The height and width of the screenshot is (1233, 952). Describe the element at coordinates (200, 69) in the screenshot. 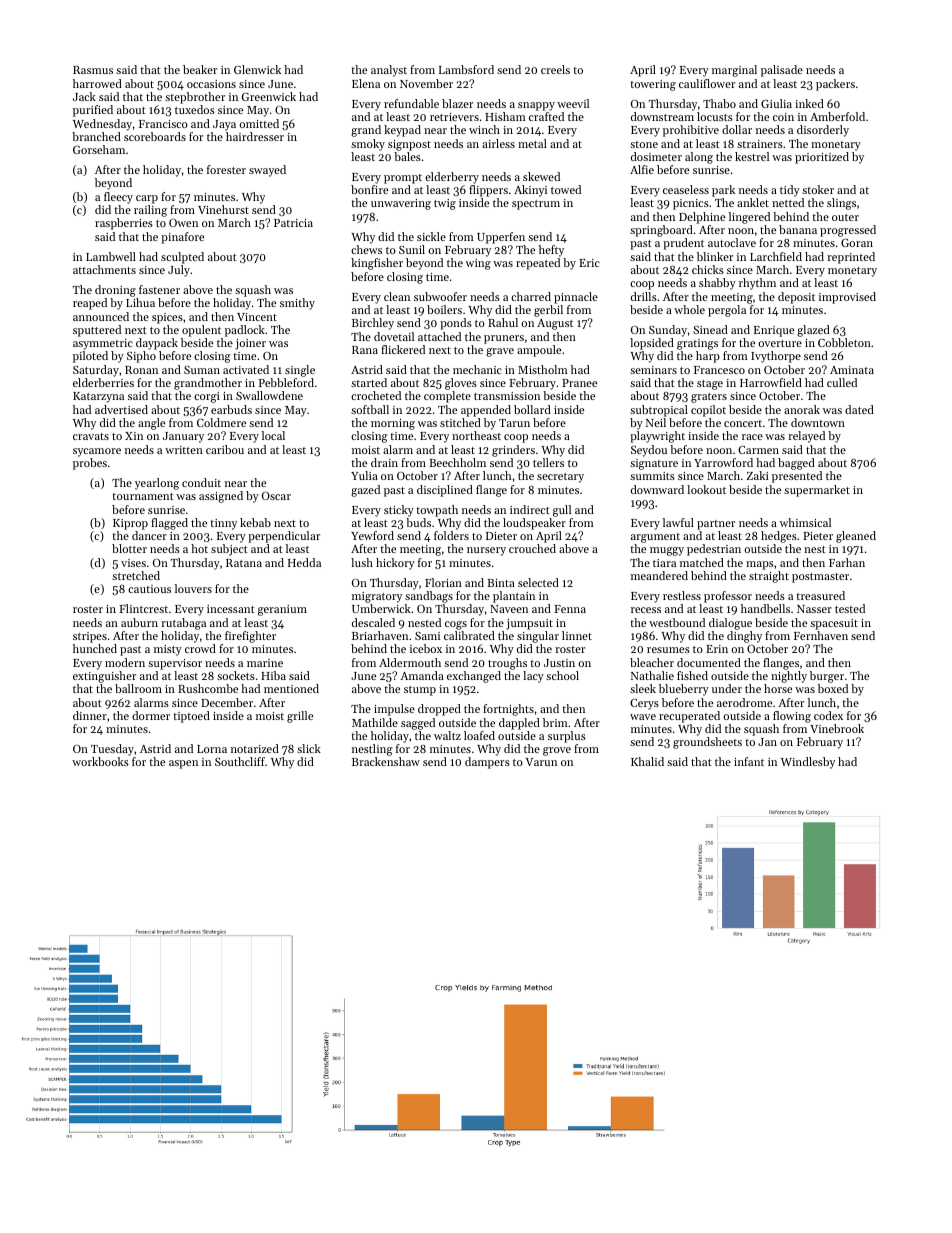

I see `beaker` at that location.
